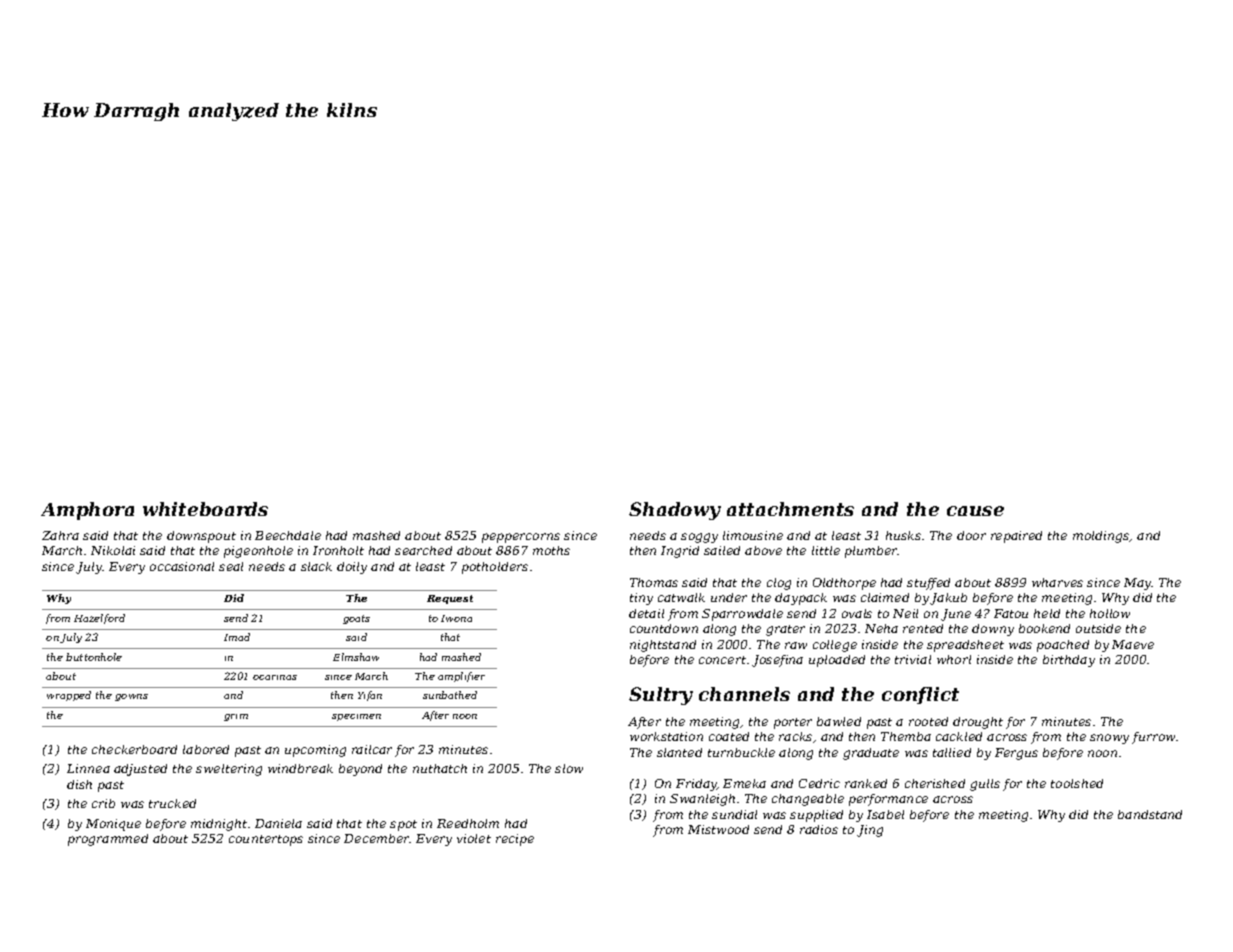 This image has height=952, width=1233. Describe the element at coordinates (206, 749) in the image. I see `labored` at that location.
